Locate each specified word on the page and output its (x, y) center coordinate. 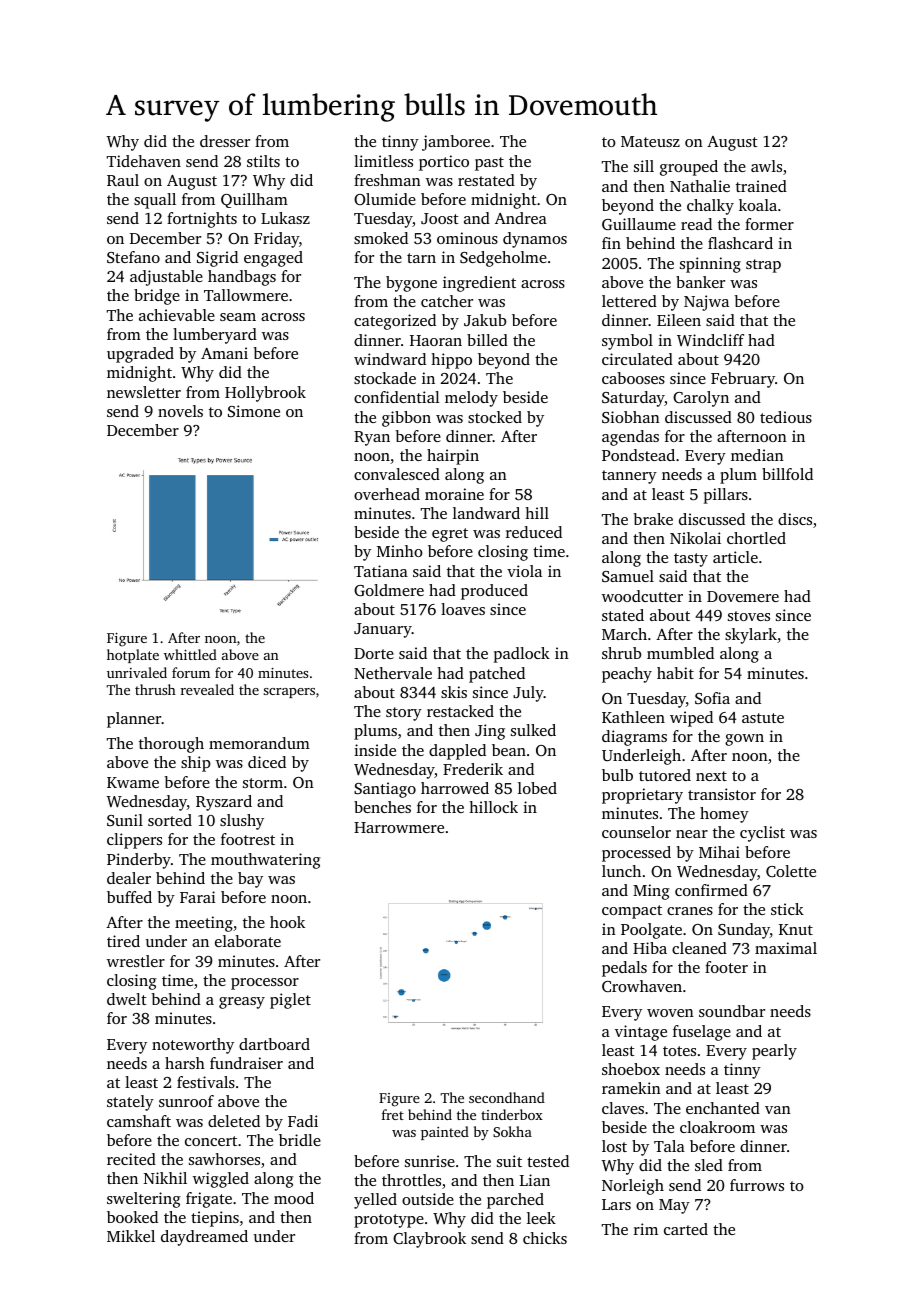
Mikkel (131, 1236)
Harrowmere (399, 827)
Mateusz (650, 141)
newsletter (144, 392)
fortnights (202, 220)
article (735, 557)
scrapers (289, 693)
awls (766, 166)
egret (450, 535)
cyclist (762, 834)
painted (445, 1133)
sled (709, 1165)
